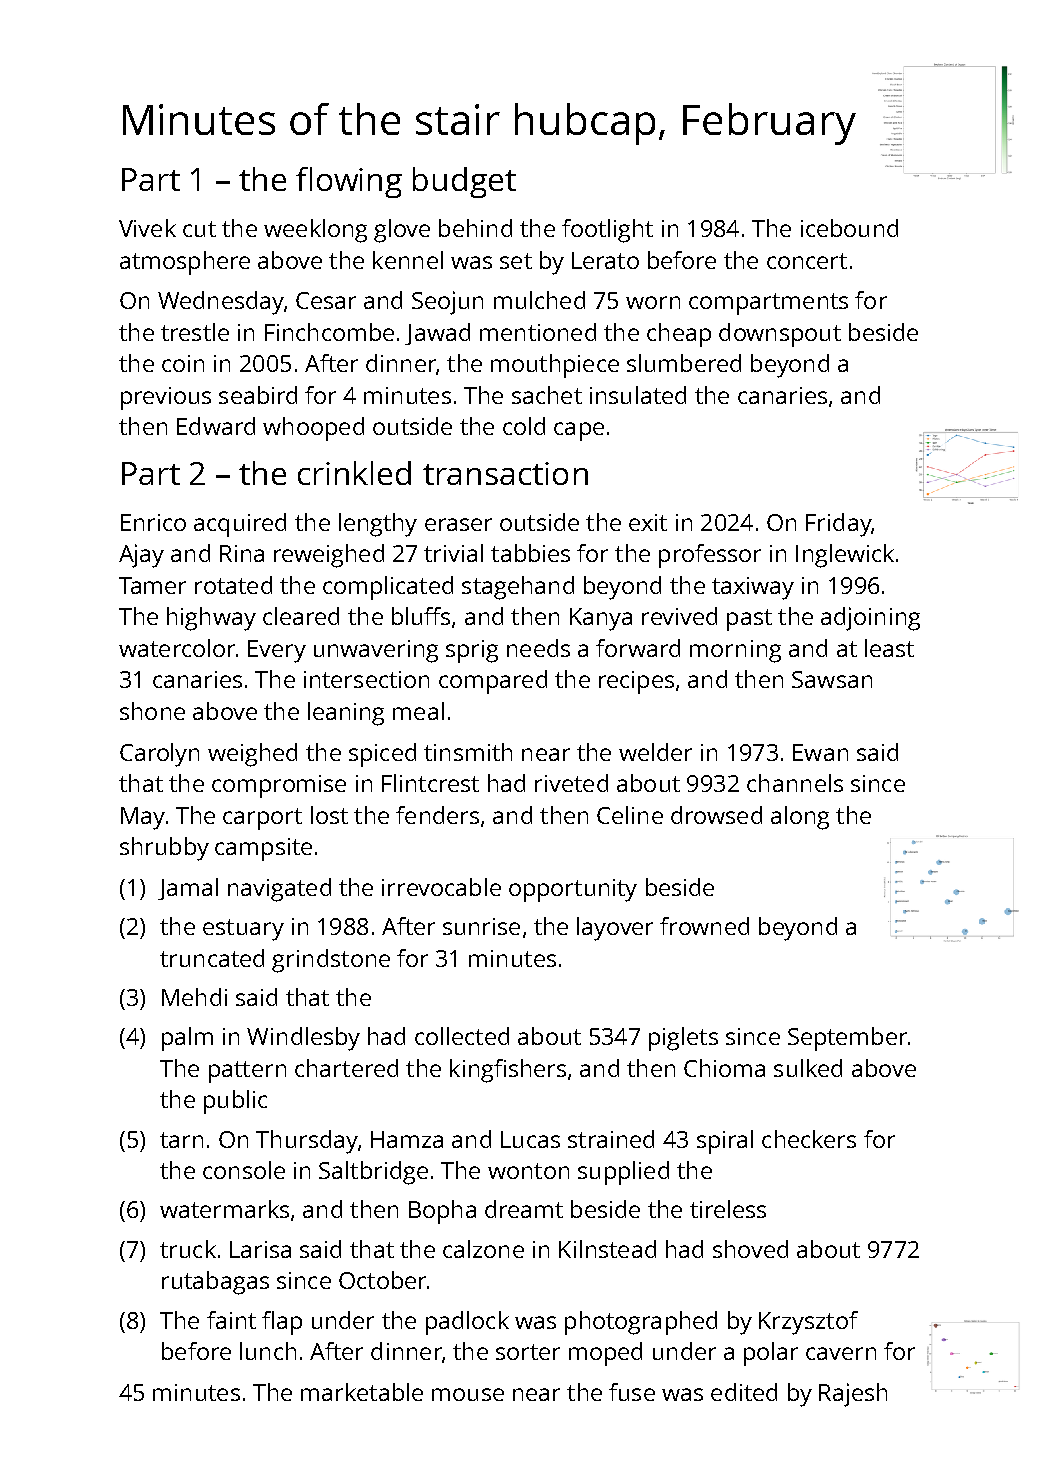 The height and width of the screenshot is (1479, 1041). Describe the element at coordinates (807, 261) in the screenshot. I see `concert` at that location.
